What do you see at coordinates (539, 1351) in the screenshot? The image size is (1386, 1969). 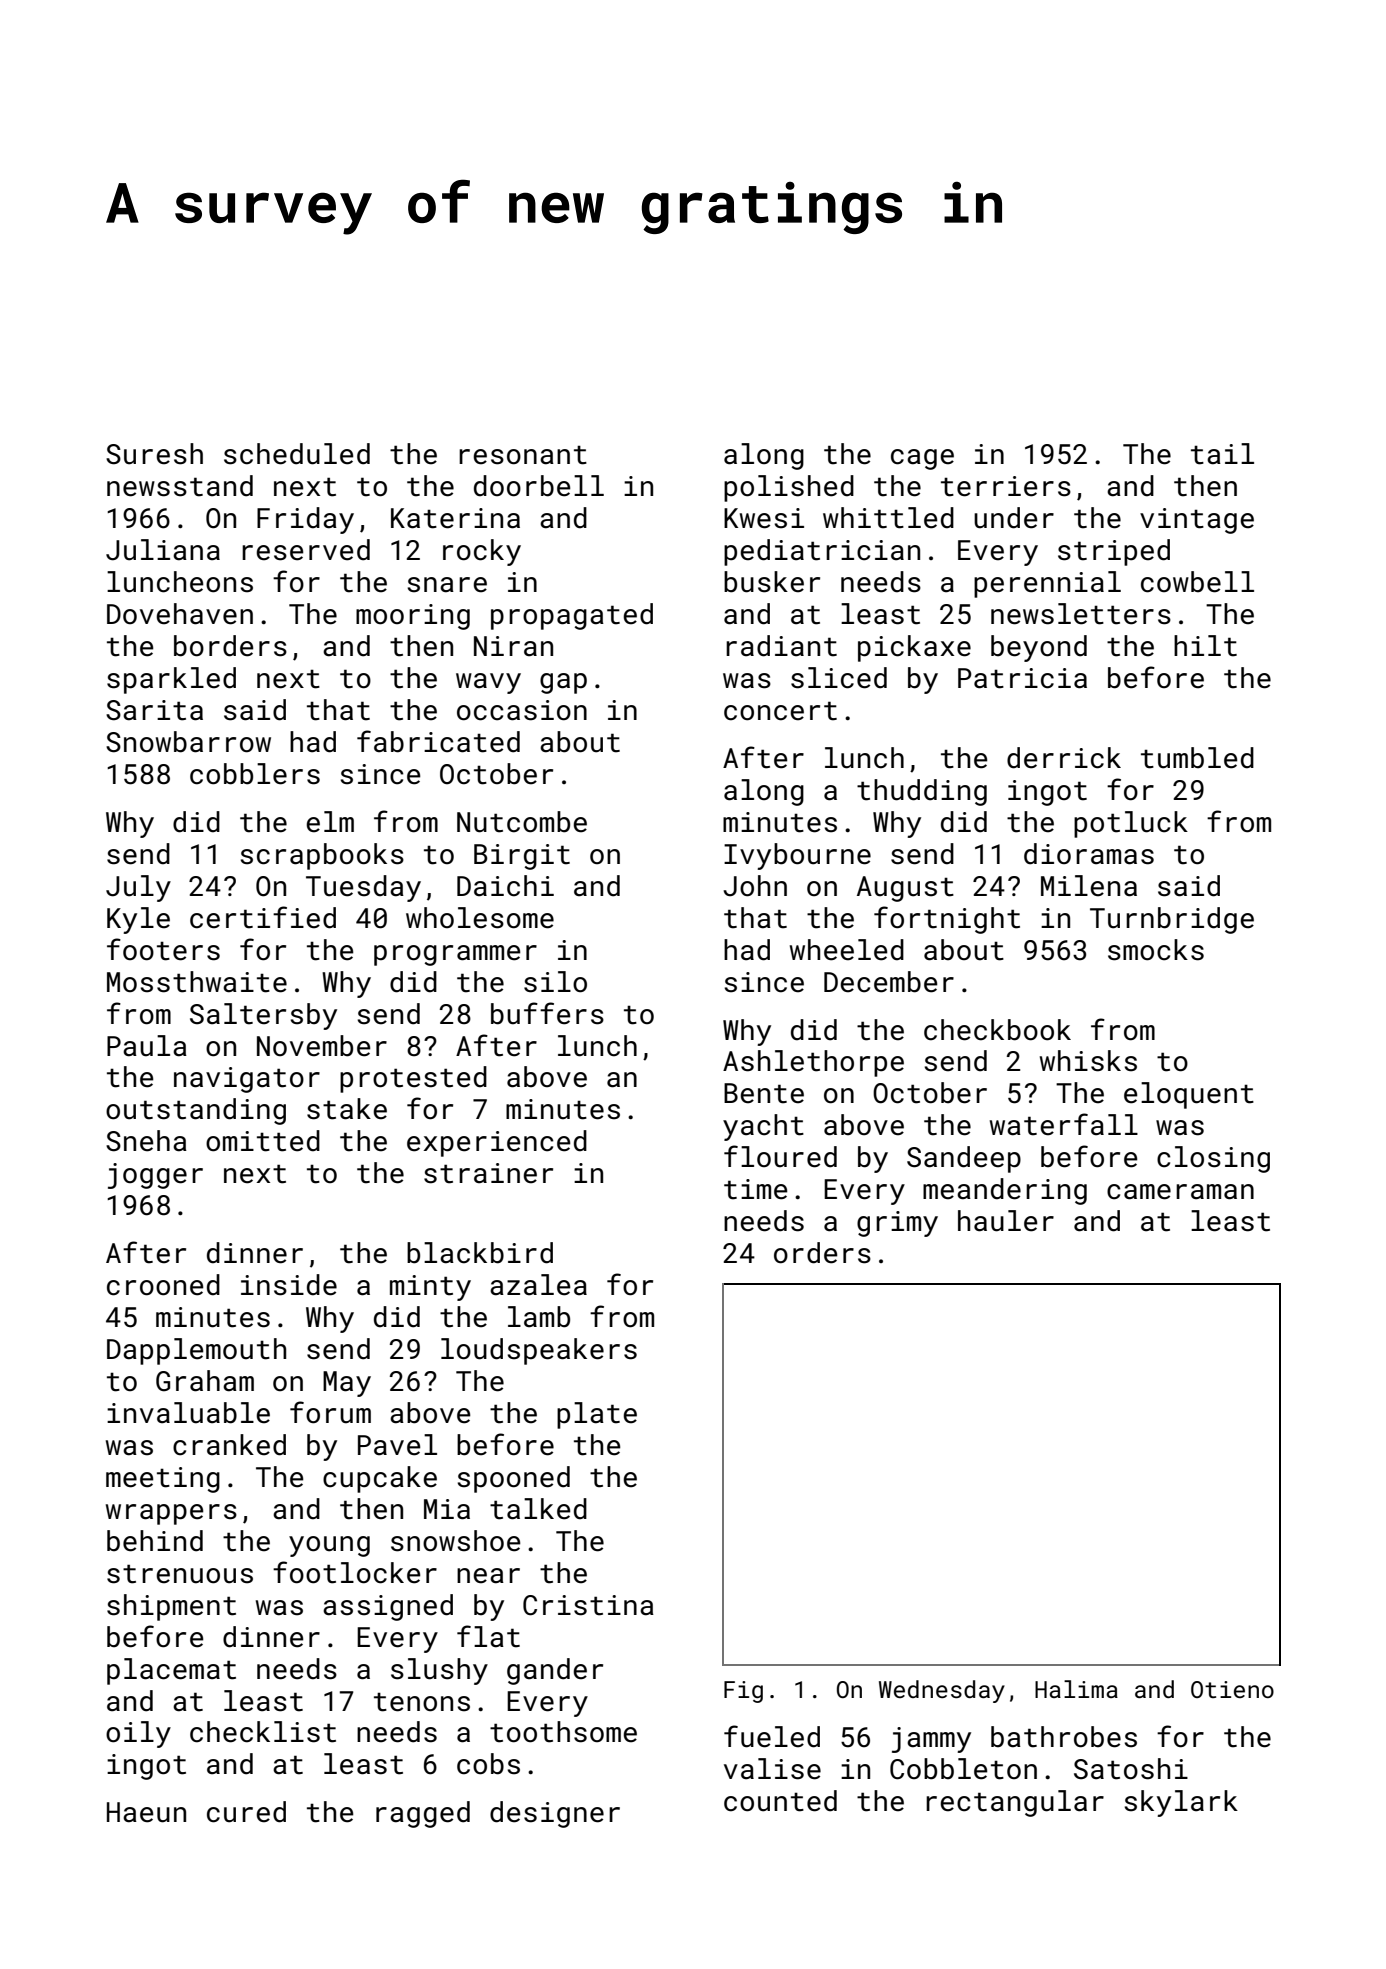 I see `loudspeakers` at bounding box center [539, 1351].
